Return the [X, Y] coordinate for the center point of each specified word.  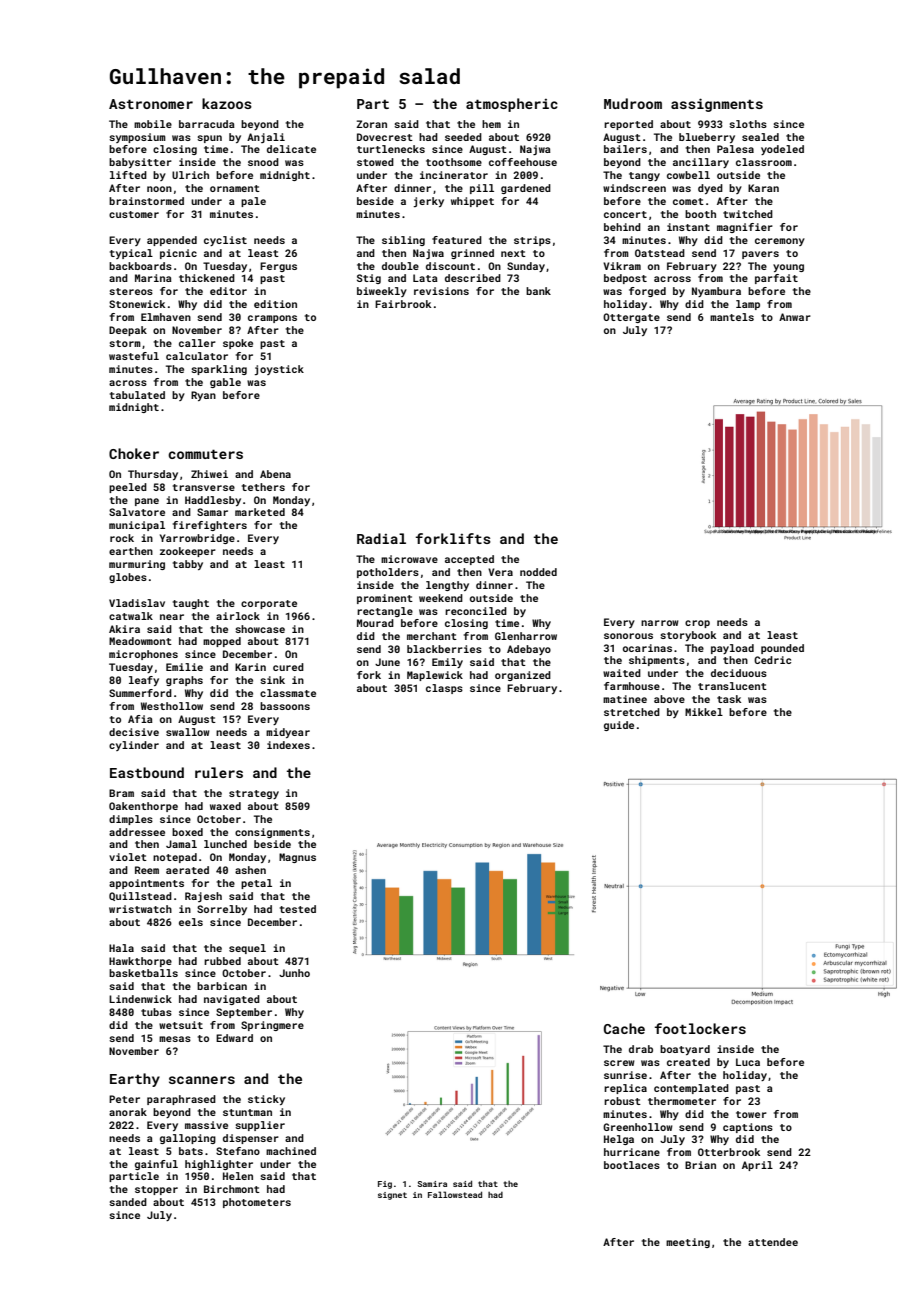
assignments [717, 105]
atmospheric [512, 105]
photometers [257, 1203]
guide [619, 726]
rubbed [222, 961]
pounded [782, 649]
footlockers [700, 1028]
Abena [275, 474]
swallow [188, 732]
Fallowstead [455, 1194]
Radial [381, 538]
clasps [444, 689]
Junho [294, 973]
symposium [137, 138]
